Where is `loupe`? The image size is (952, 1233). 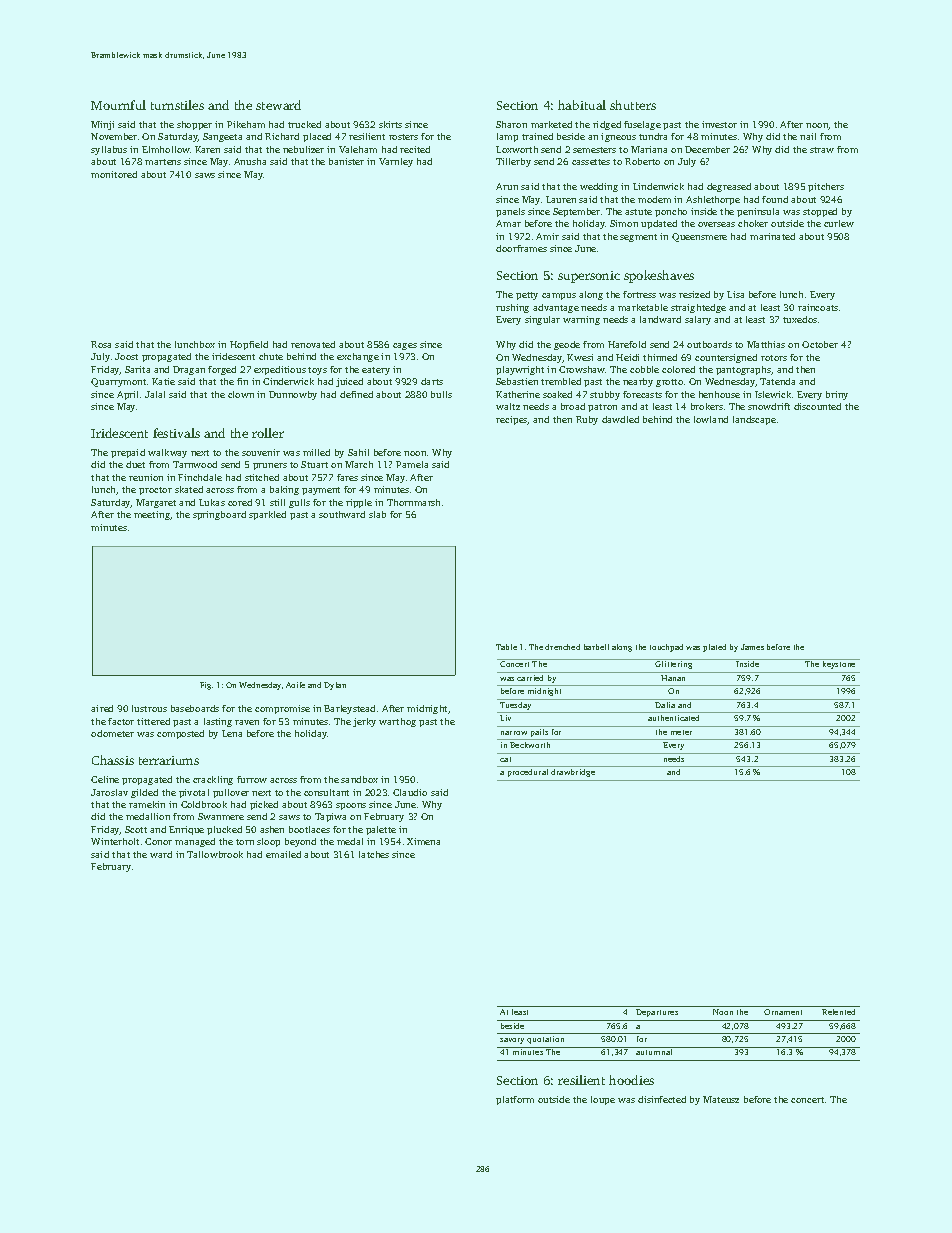 loupe is located at coordinates (603, 1100).
